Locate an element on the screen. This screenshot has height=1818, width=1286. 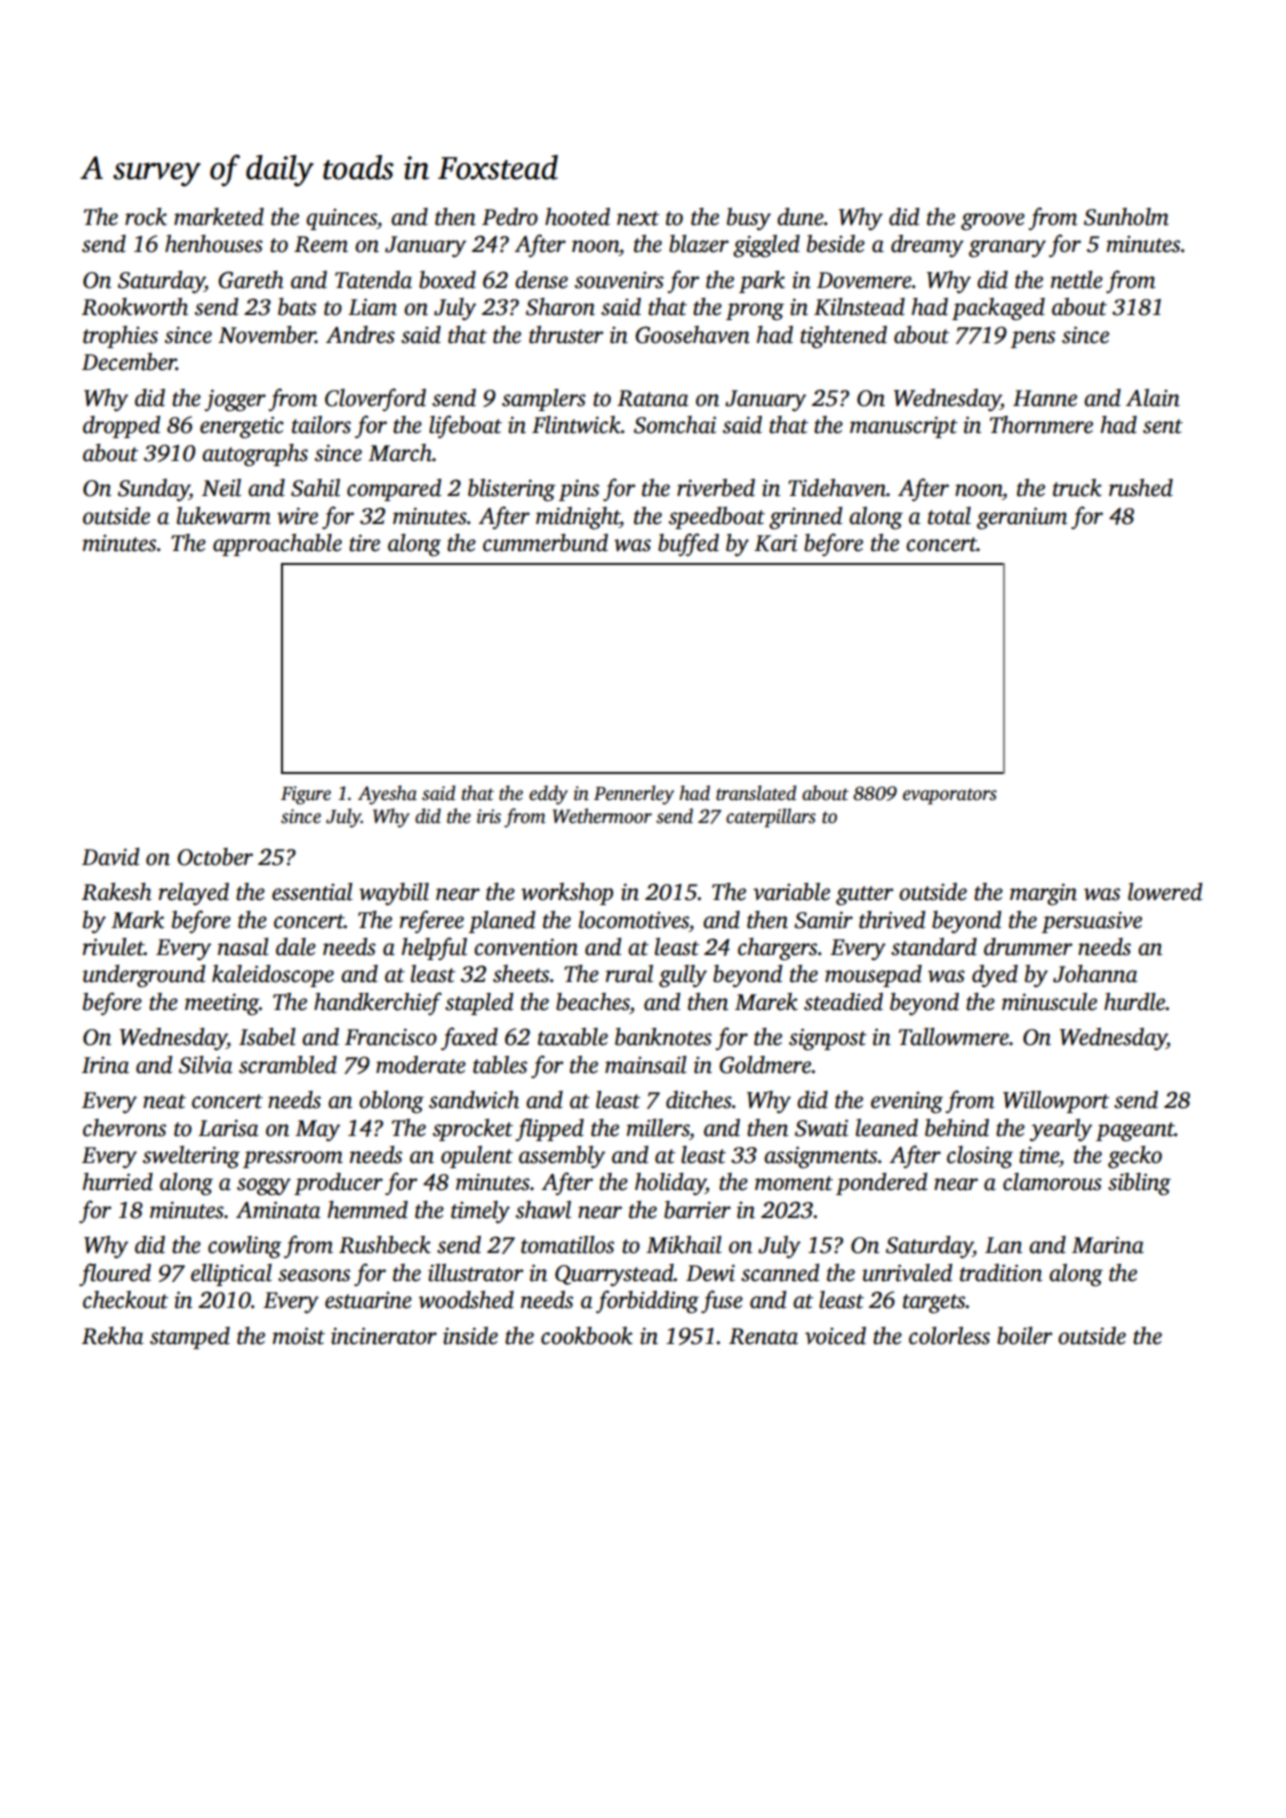
hurried is located at coordinates (118, 1182).
